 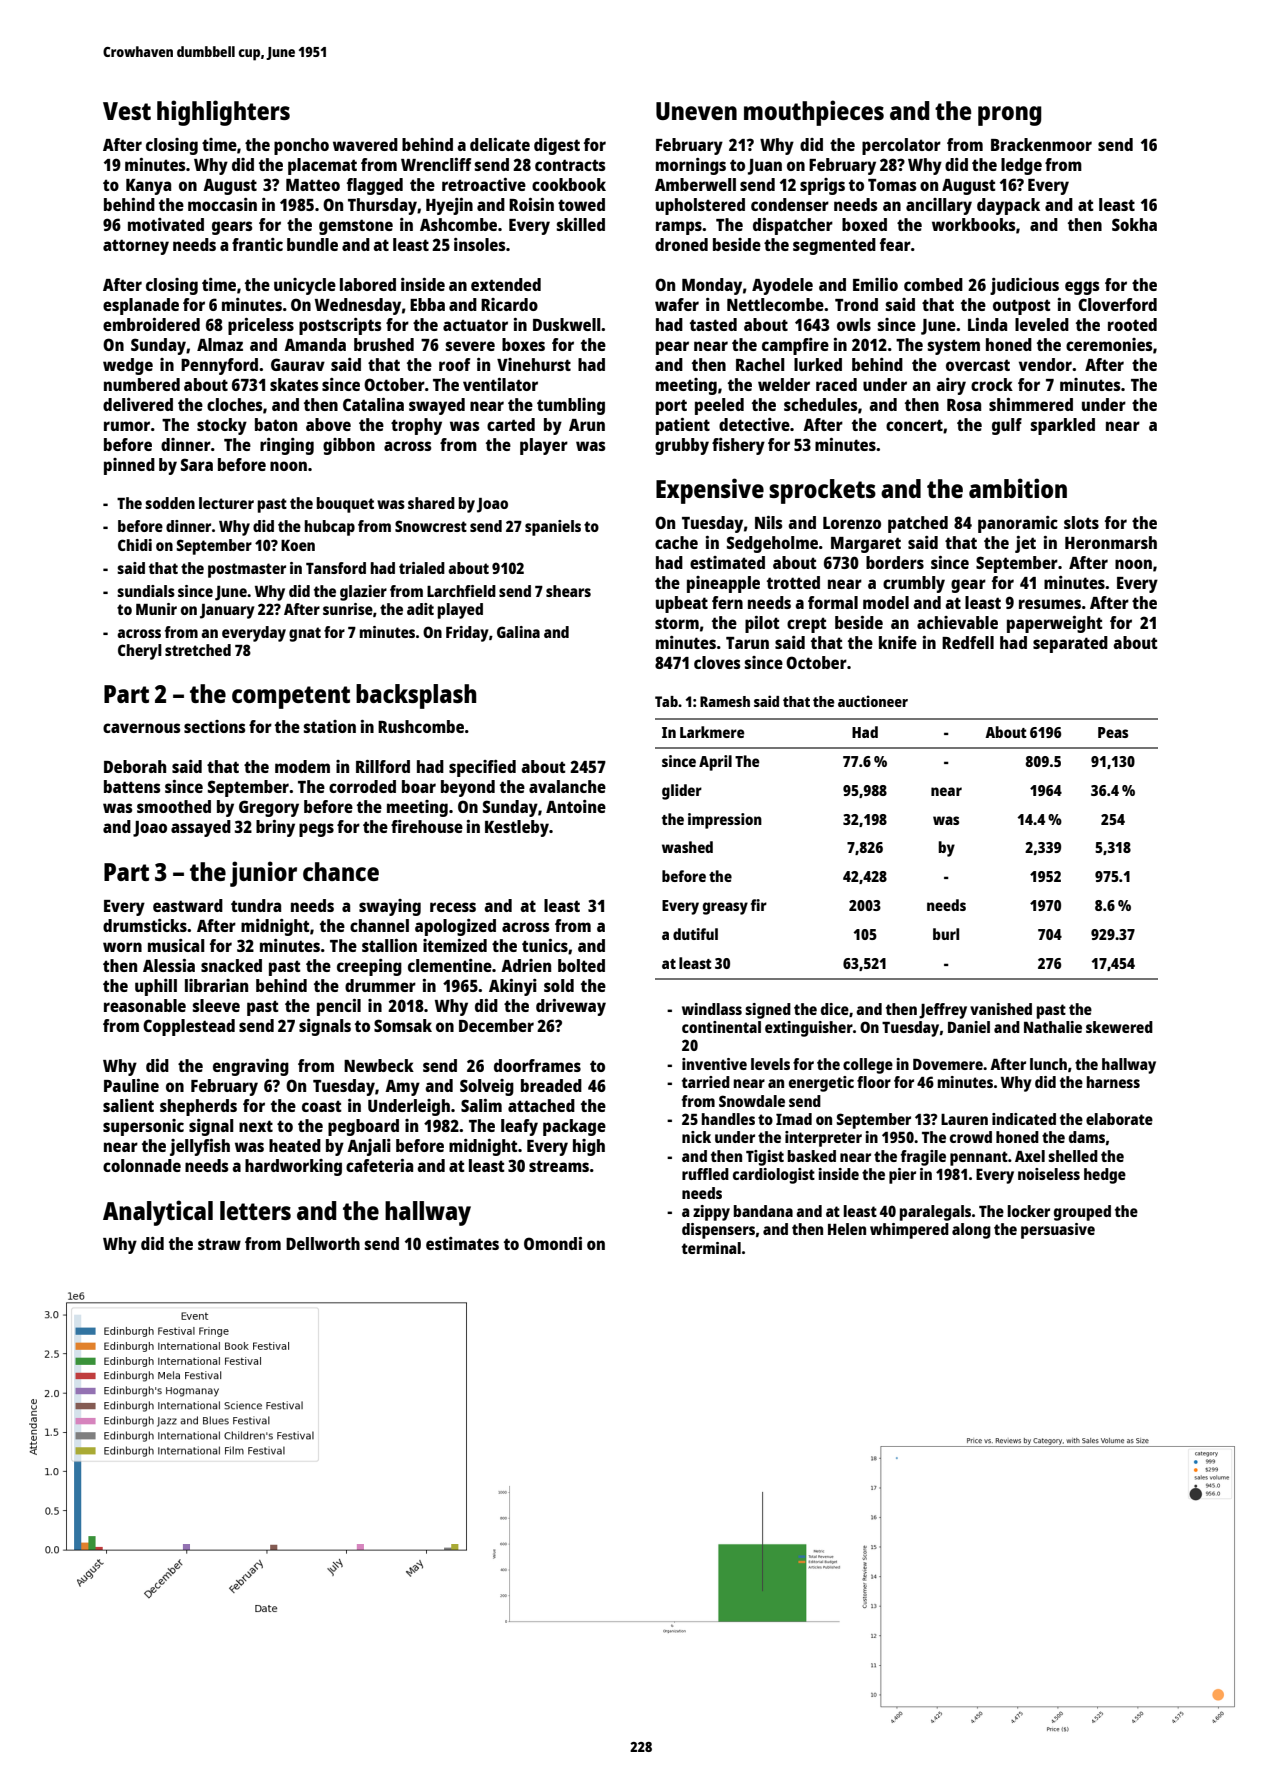 What do you see at coordinates (479, 244) in the page?
I see `insoles` at bounding box center [479, 244].
